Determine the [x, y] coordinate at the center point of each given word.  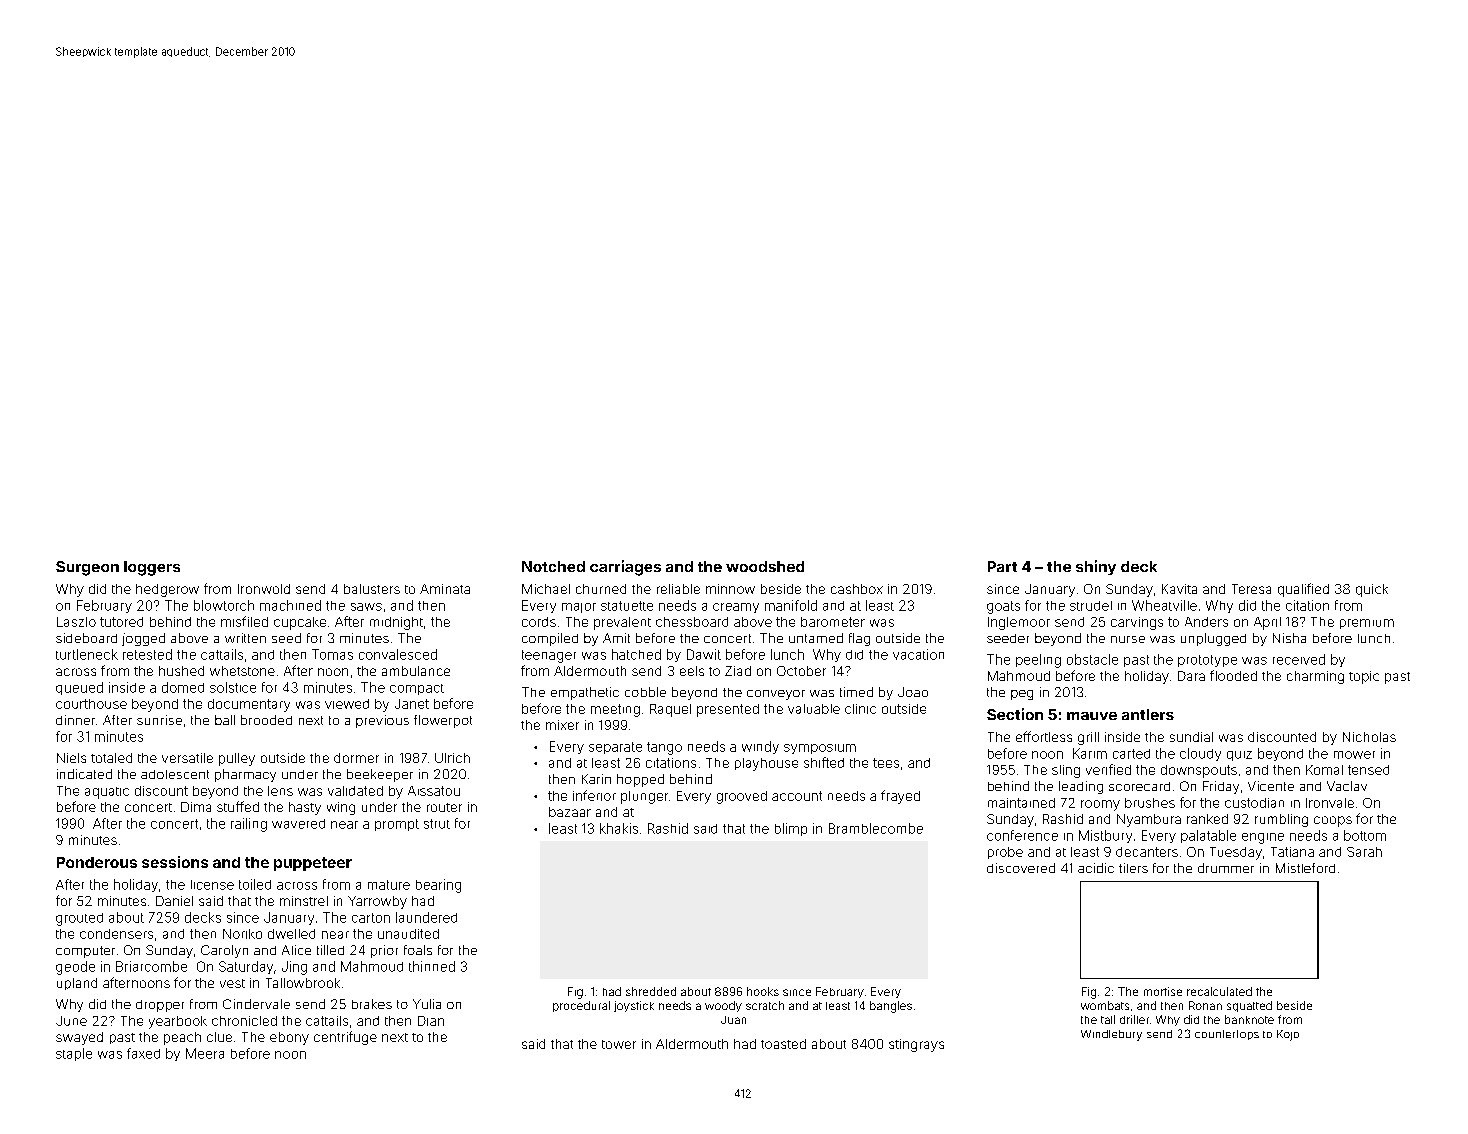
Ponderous [97, 862]
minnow [730, 589]
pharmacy [245, 775]
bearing [438, 886]
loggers [152, 568]
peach [182, 1038]
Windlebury [1111, 1035]
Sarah [1364, 852]
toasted [783, 1044]
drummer [1226, 868]
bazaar [570, 812]
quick [1372, 590]
